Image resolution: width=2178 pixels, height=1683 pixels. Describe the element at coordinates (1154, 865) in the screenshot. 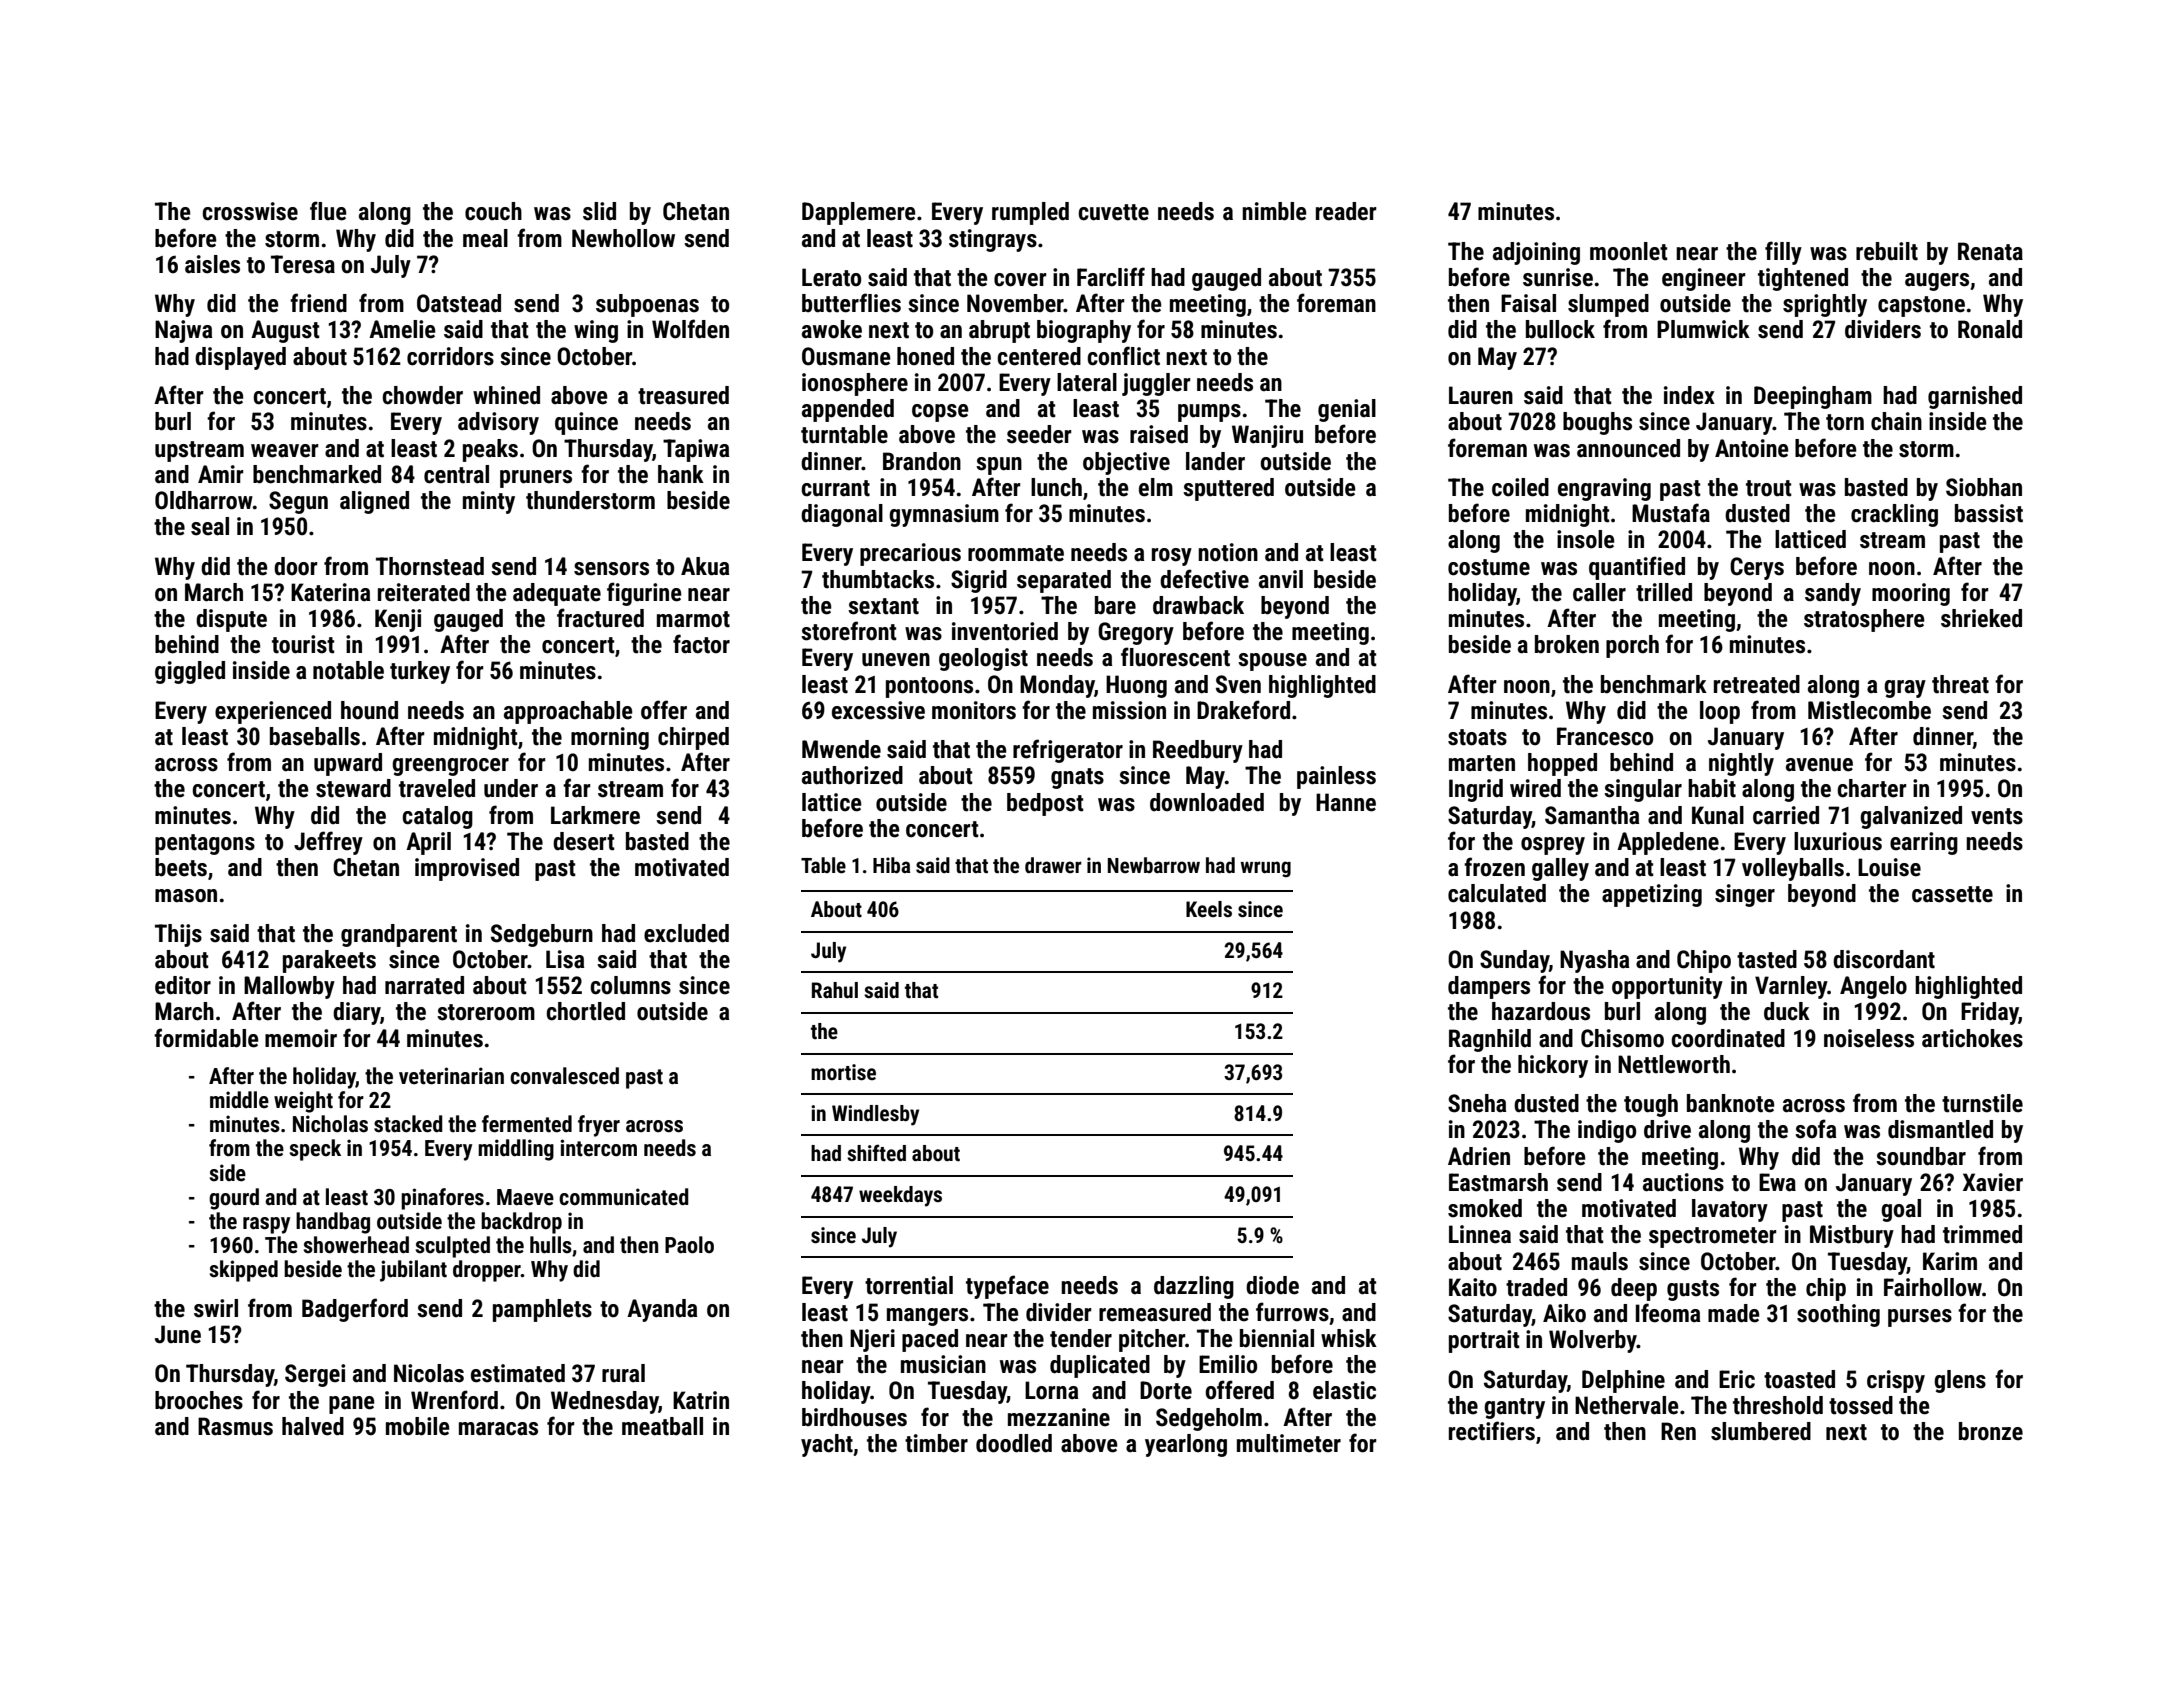

I see `Newbarrow` at that location.
